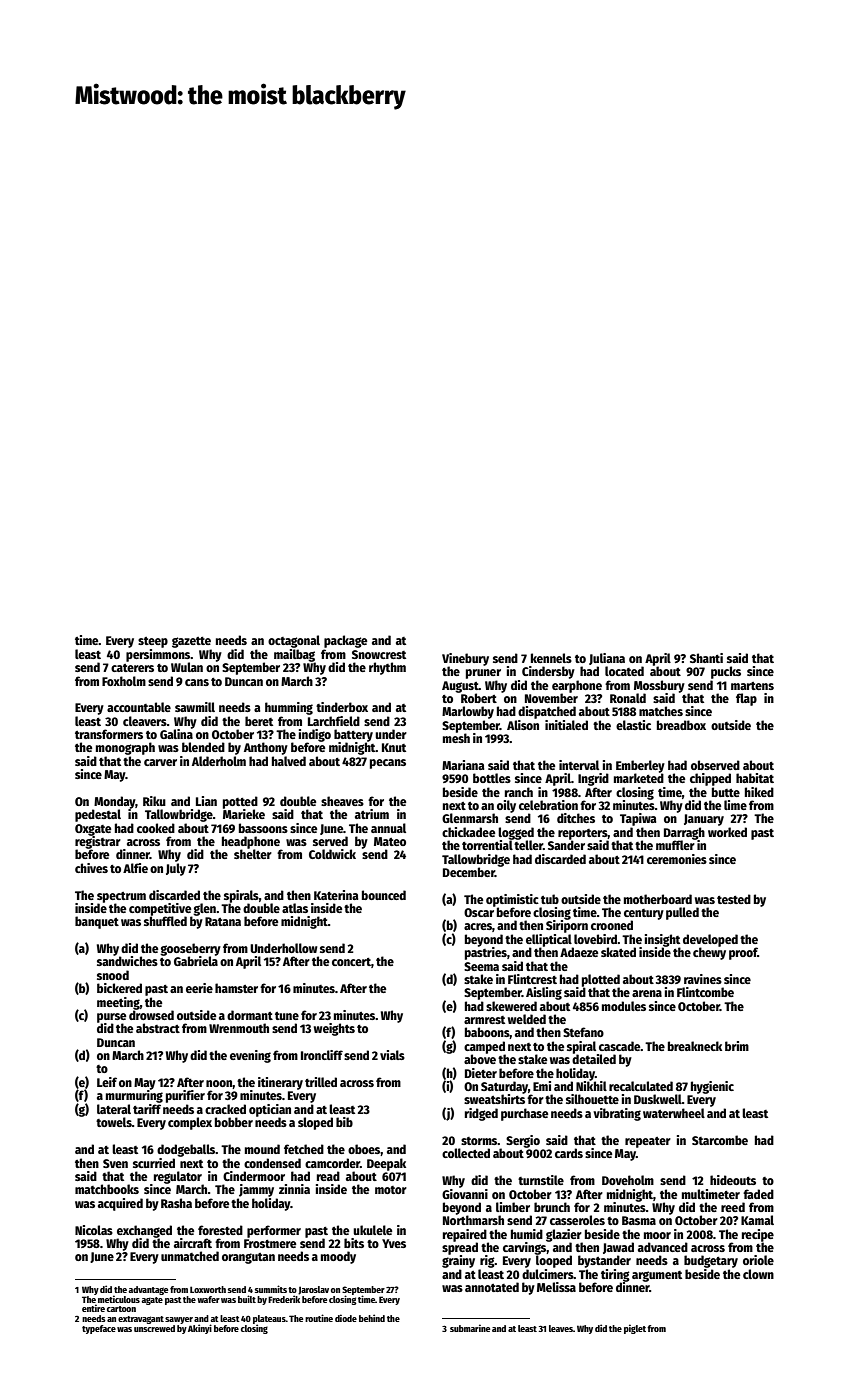  Describe the element at coordinates (394, 747) in the screenshot. I see `Knut` at that location.
